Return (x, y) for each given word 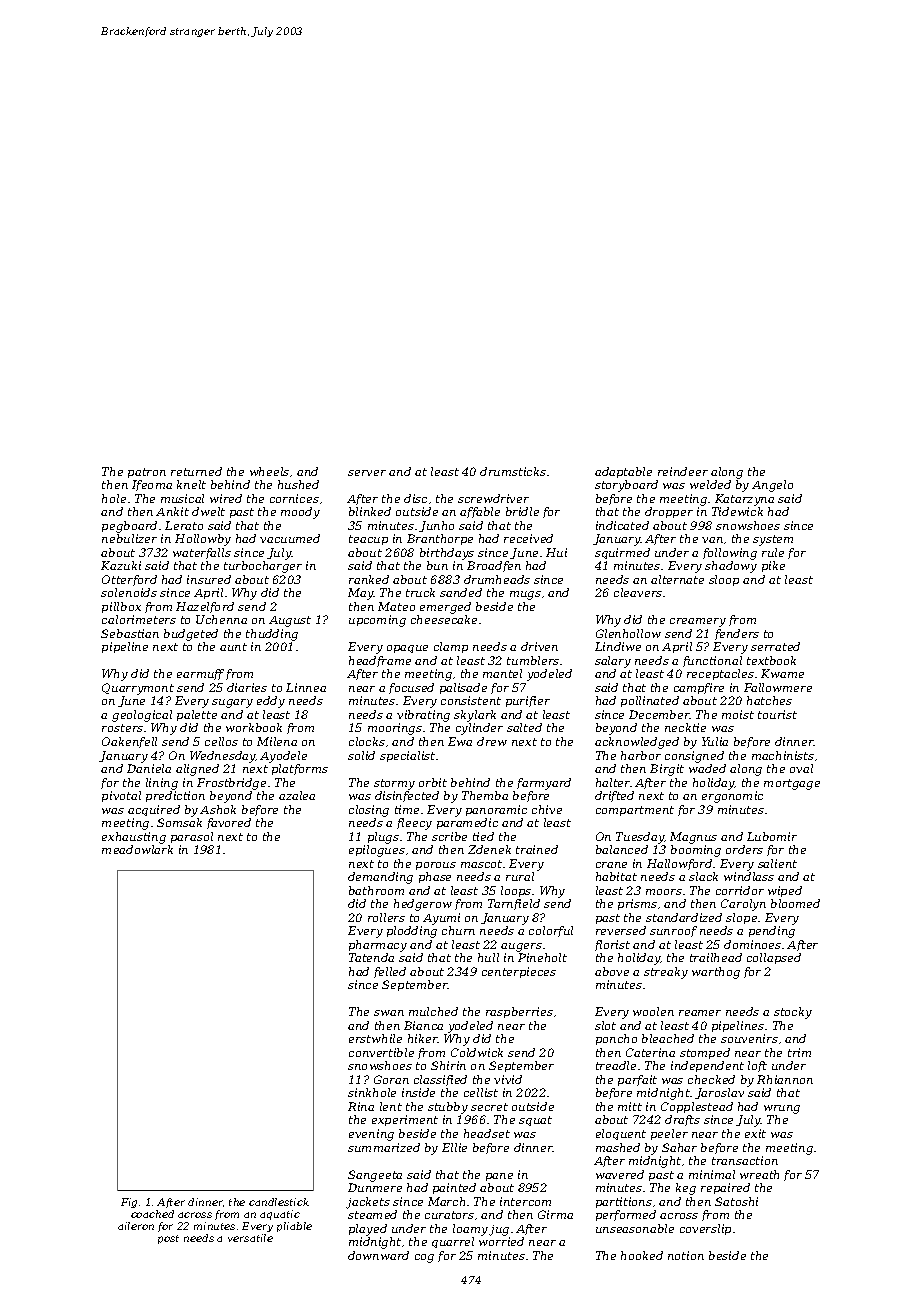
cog (424, 1258)
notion (686, 1255)
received (528, 538)
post (168, 1239)
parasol (192, 837)
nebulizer (129, 538)
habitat (616, 876)
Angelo (772, 486)
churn (458, 930)
